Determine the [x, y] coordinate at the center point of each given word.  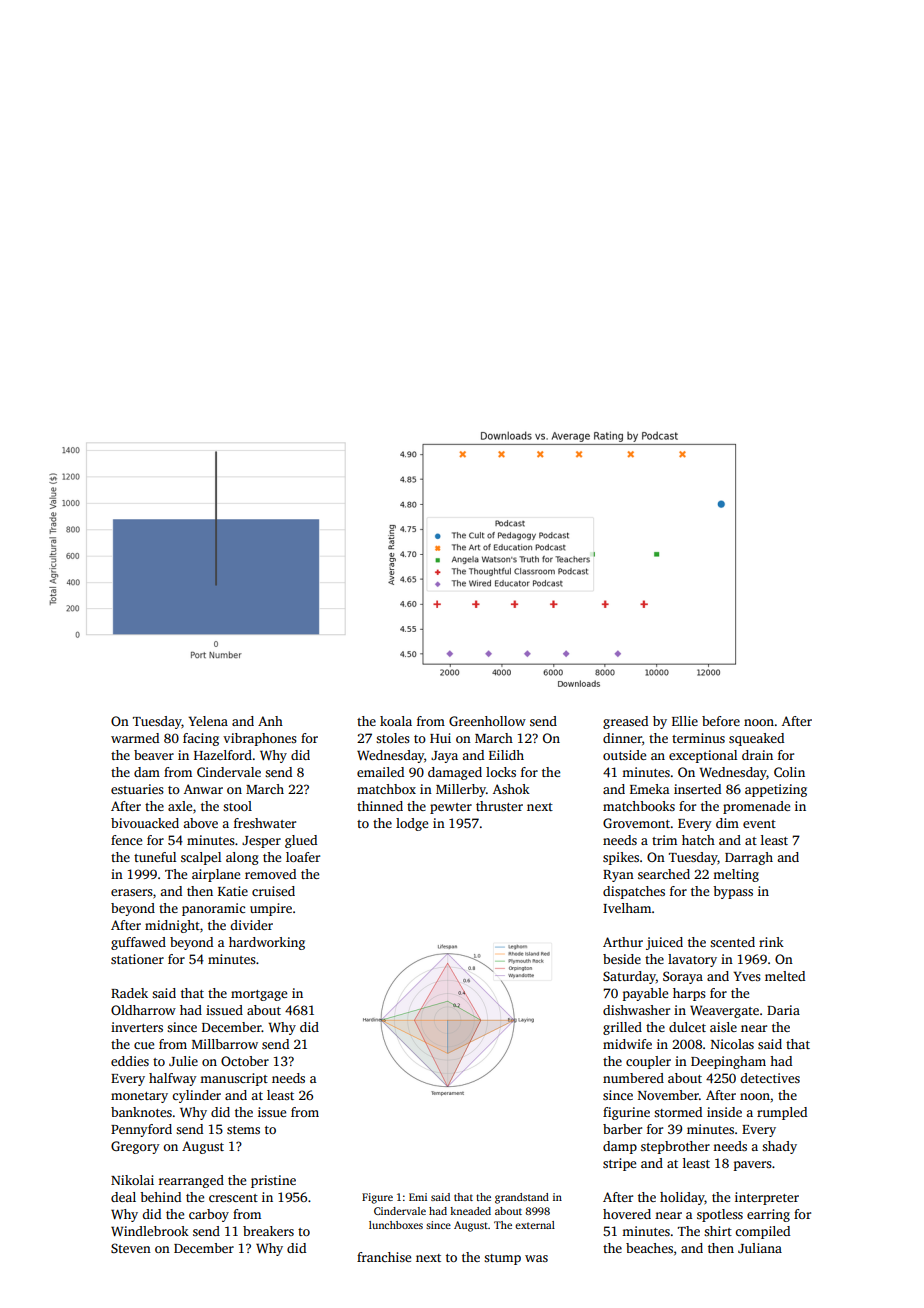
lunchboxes [396, 1225]
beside [622, 959]
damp [620, 1147]
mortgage [259, 995]
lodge [412, 824]
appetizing [776, 790]
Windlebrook [150, 1231]
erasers [132, 892]
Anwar [203, 789]
